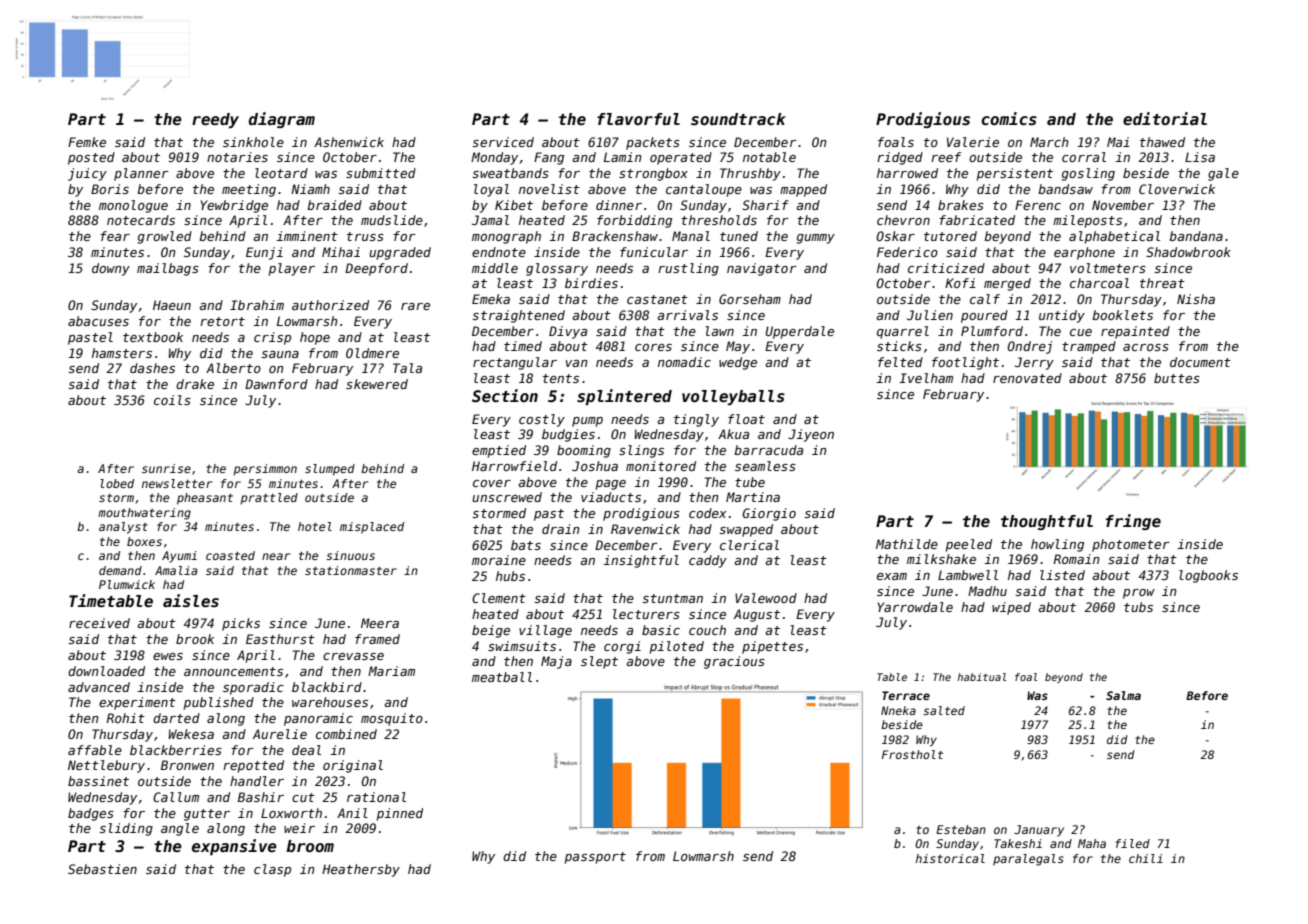 The height and width of the image is (924, 1308). What do you see at coordinates (1165, 118) in the image?
I see `editorial` at bounding box center [1165, 118].
